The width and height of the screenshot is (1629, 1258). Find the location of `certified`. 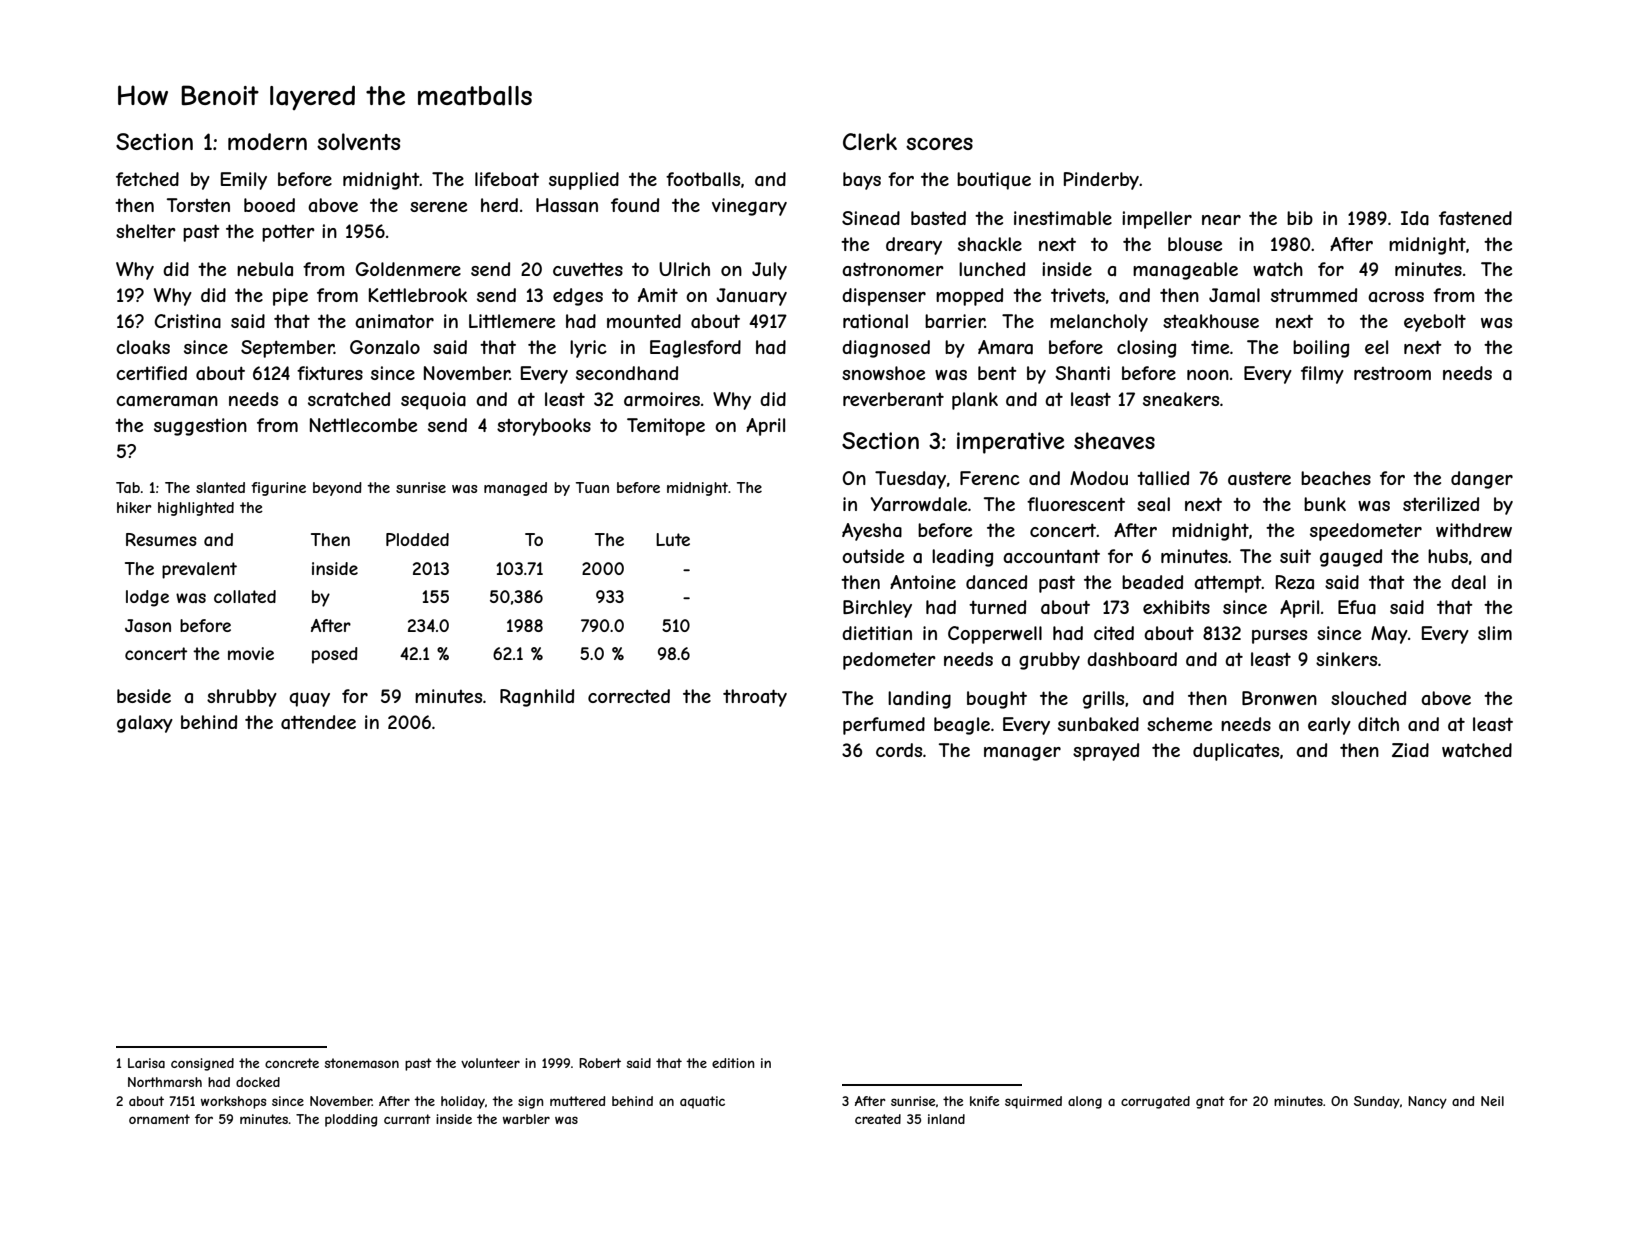

certified is located at coordinates (151, 373).
